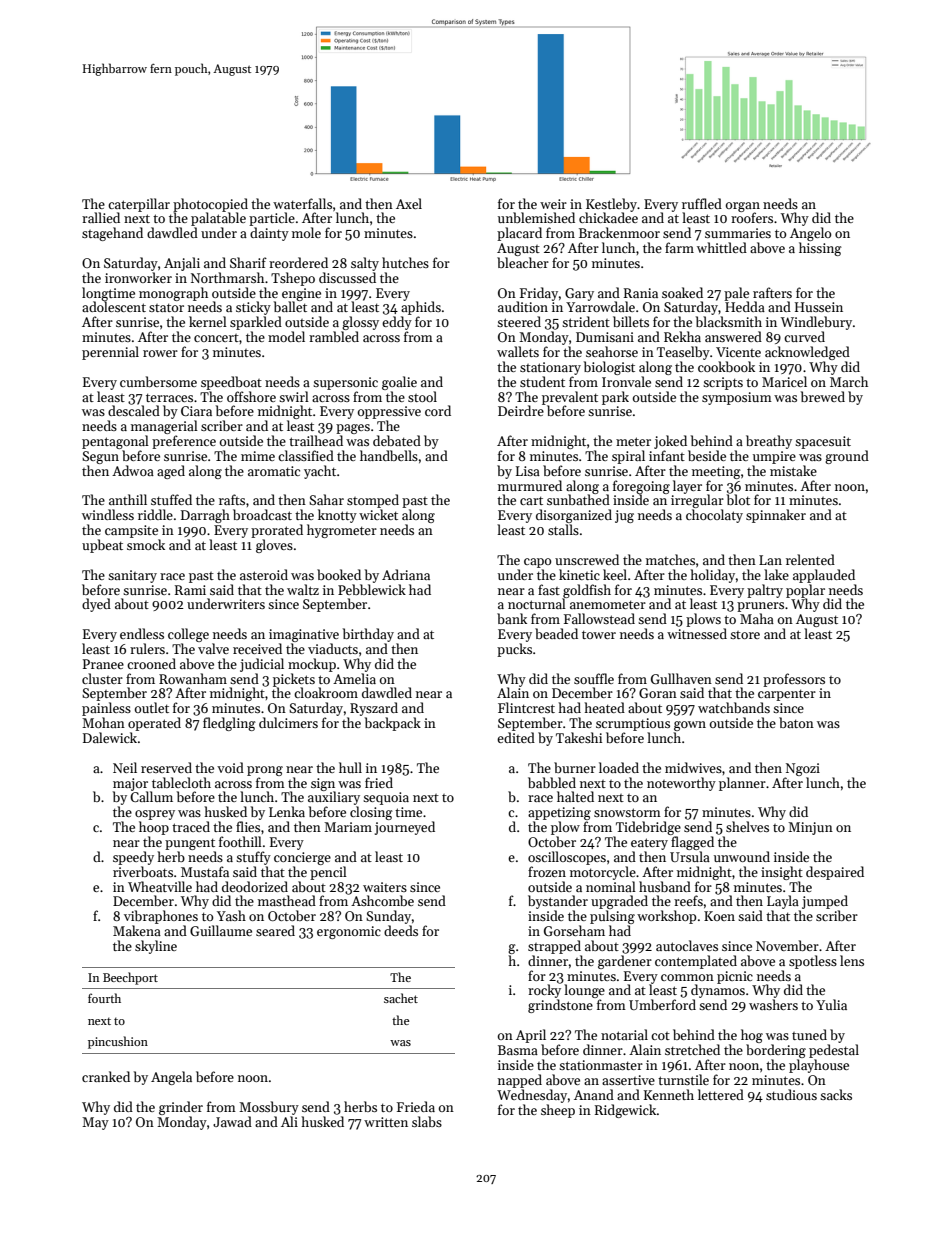  What do you see at coordinates (735, 977) in the document?
I see `picnic` at bounding box center [735, 977].
